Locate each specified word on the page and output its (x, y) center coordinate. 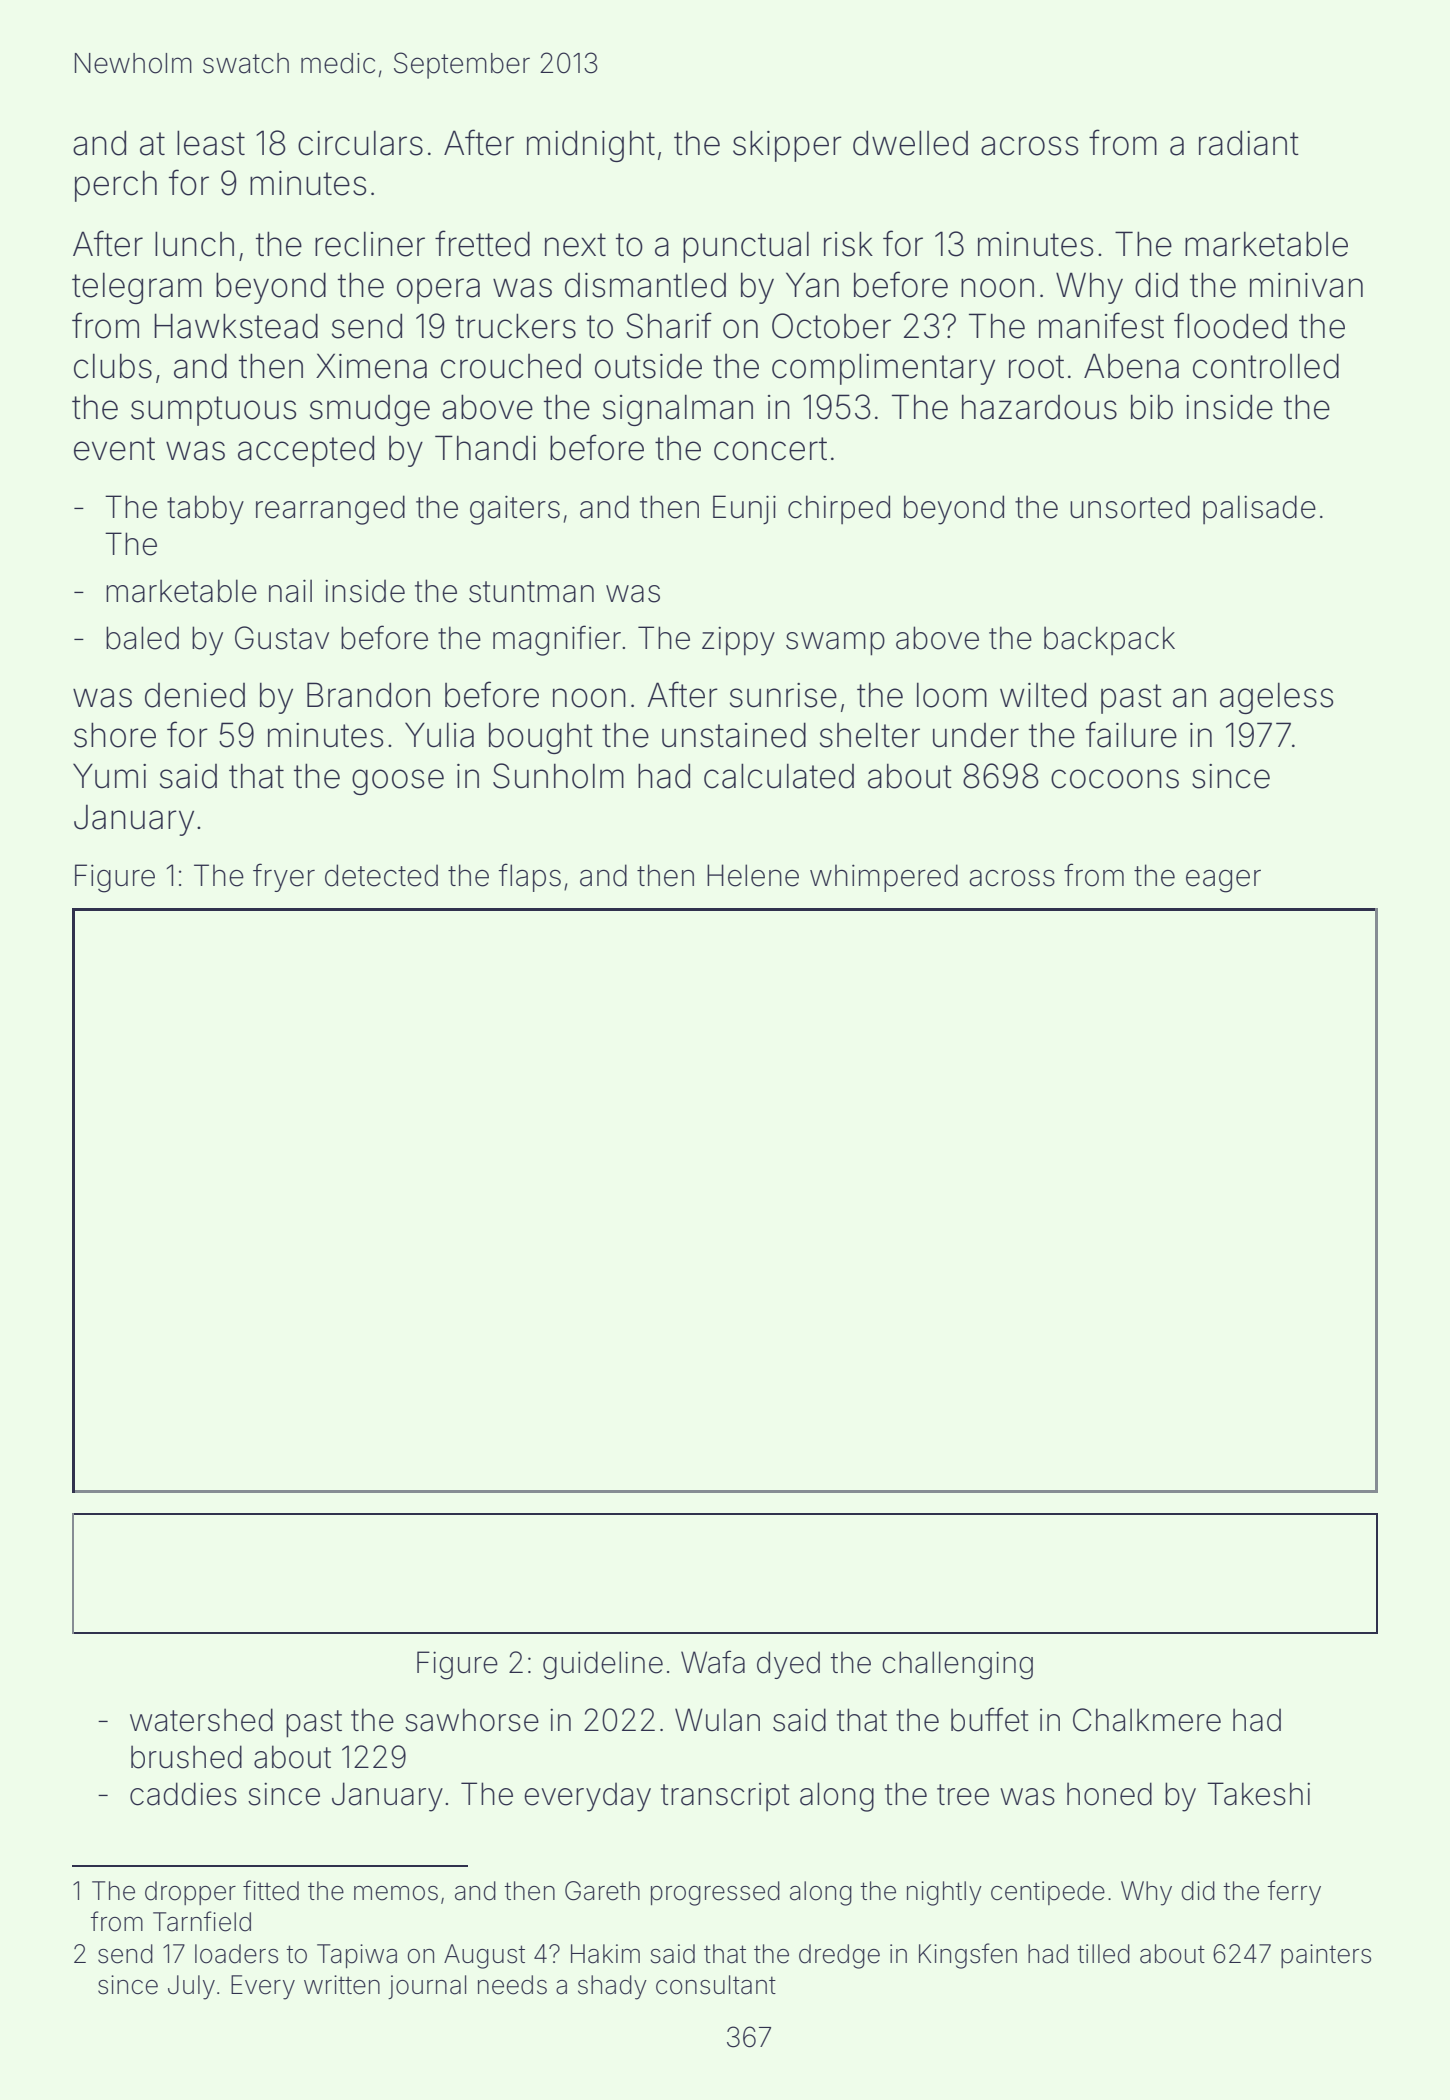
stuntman (531, 592)
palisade (1259, 509)
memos (396, 1893)
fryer (284, 877)
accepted (306, 451)
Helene (753, 875)
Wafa (713, 1662)
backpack (1109, 640)
